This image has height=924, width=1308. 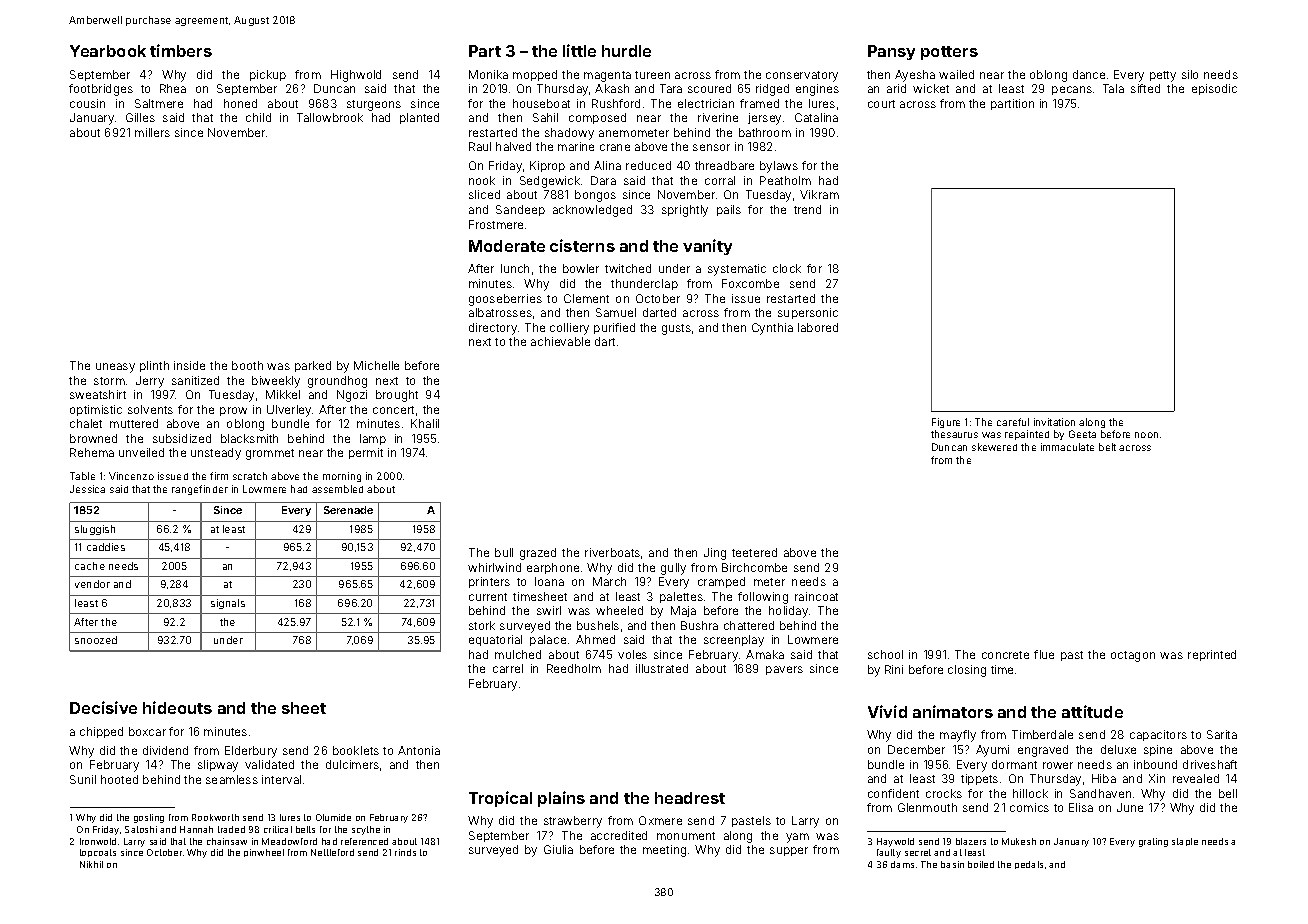 What do you see at coordinates (141, 829) in the image?
I see `Satoshi` at bounding box center [141, 829].
